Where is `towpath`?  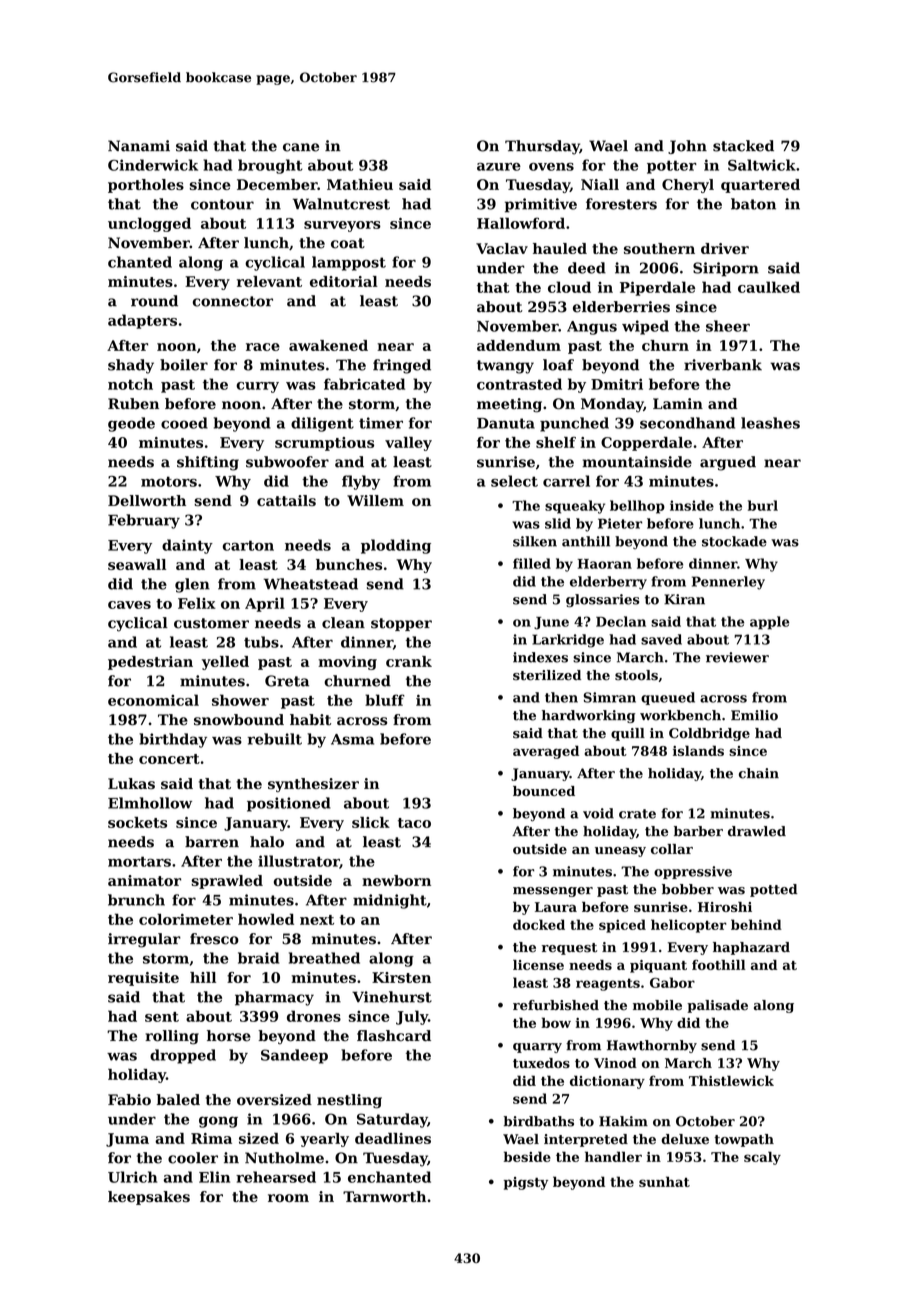 towpath is located at coordinates (744, 1140).
